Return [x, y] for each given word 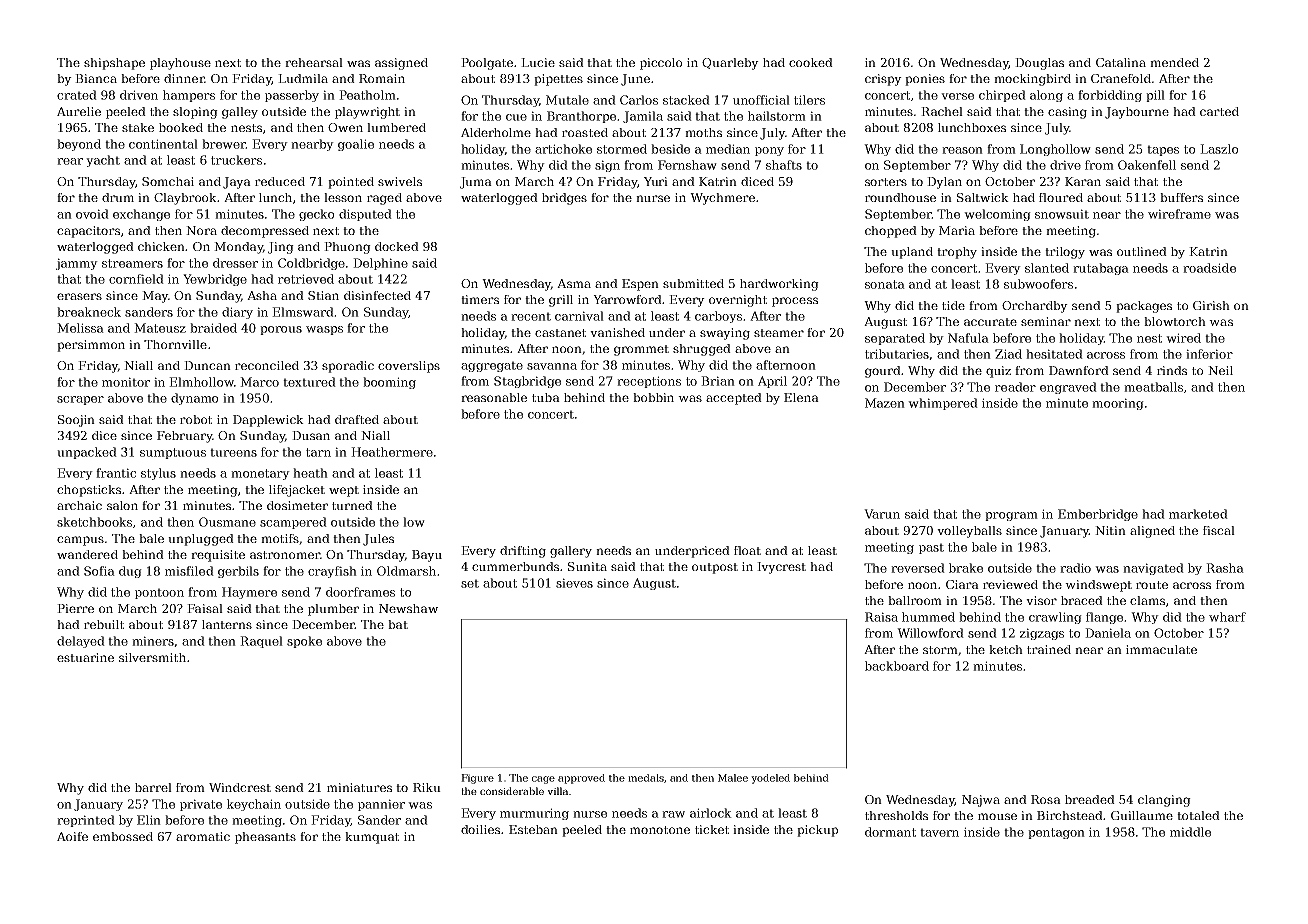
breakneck [89, 312]
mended [1174, 62]
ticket [712, 829]
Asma [574, 283]
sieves [574, 583]
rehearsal [314, 62]
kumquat [372, 838]
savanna [552, 366]
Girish [1211, 305]
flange [1104, 618]
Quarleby [730, 64]
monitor [126, 382]
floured [1061, 197]
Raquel [261, 642]
